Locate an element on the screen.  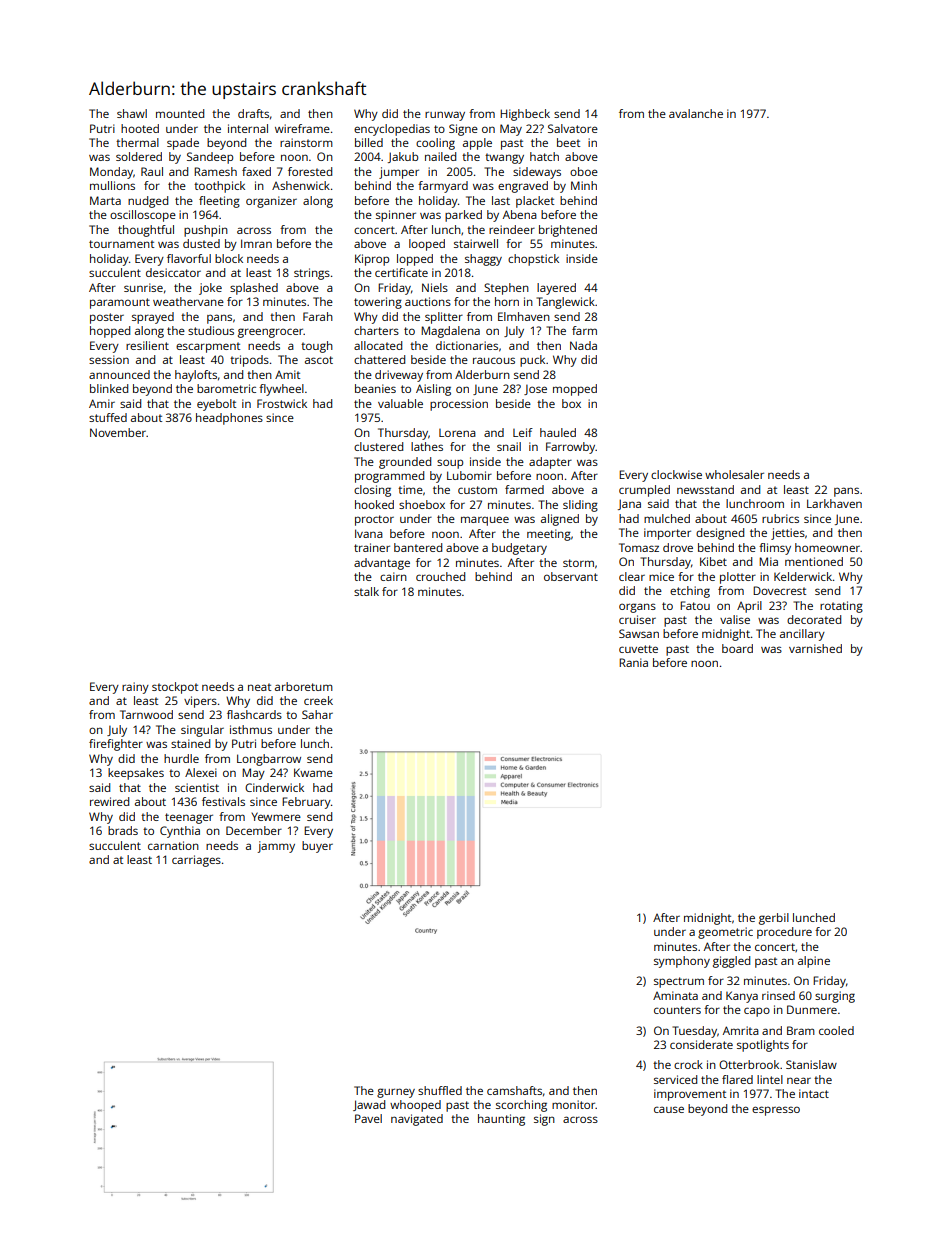
layered is located at coordinates (556, 289).
